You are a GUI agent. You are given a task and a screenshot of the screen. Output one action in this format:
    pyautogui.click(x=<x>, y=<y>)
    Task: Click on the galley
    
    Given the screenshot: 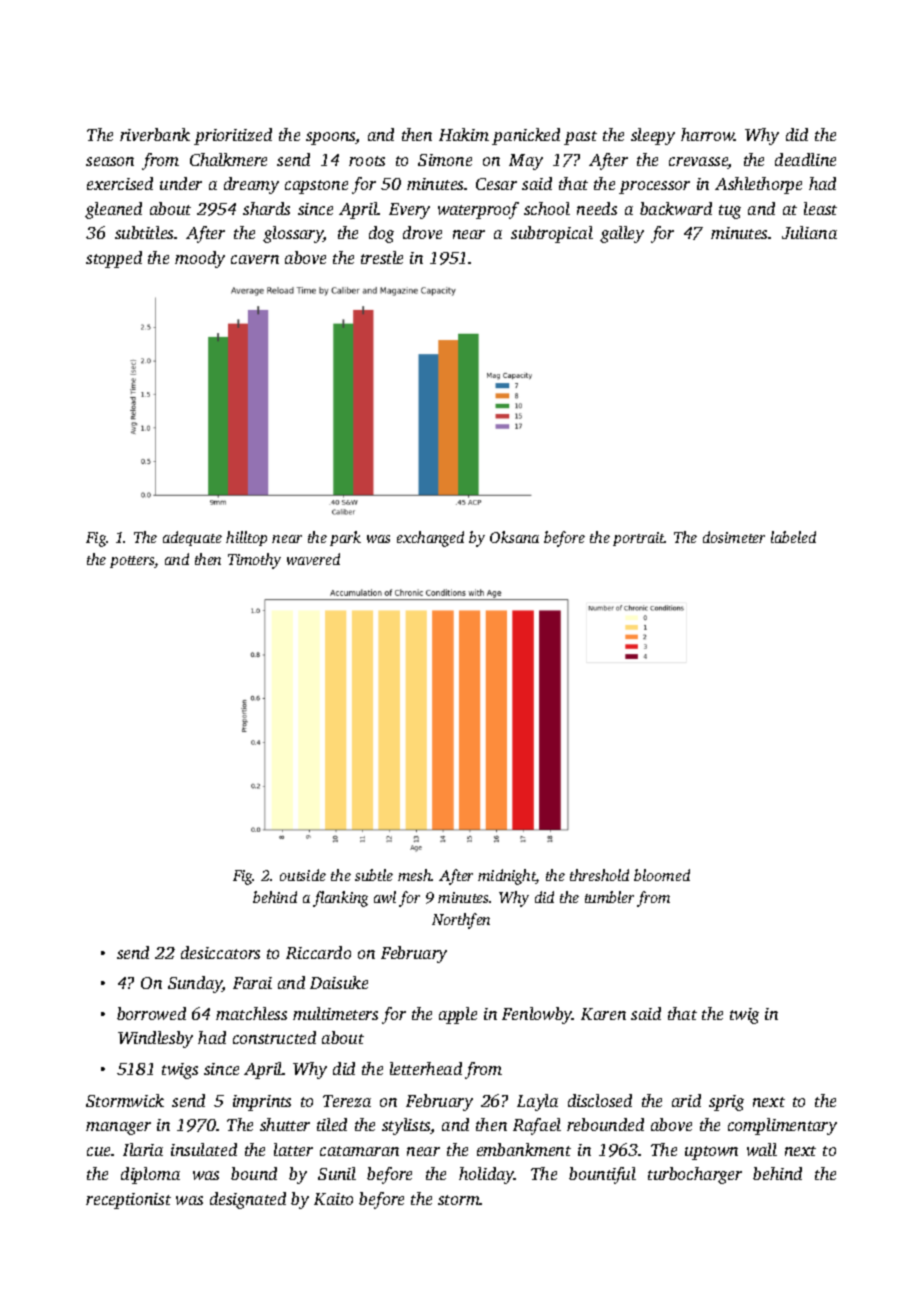 What is the action you would take?
    pyautogui.click(x=622, y=234)
